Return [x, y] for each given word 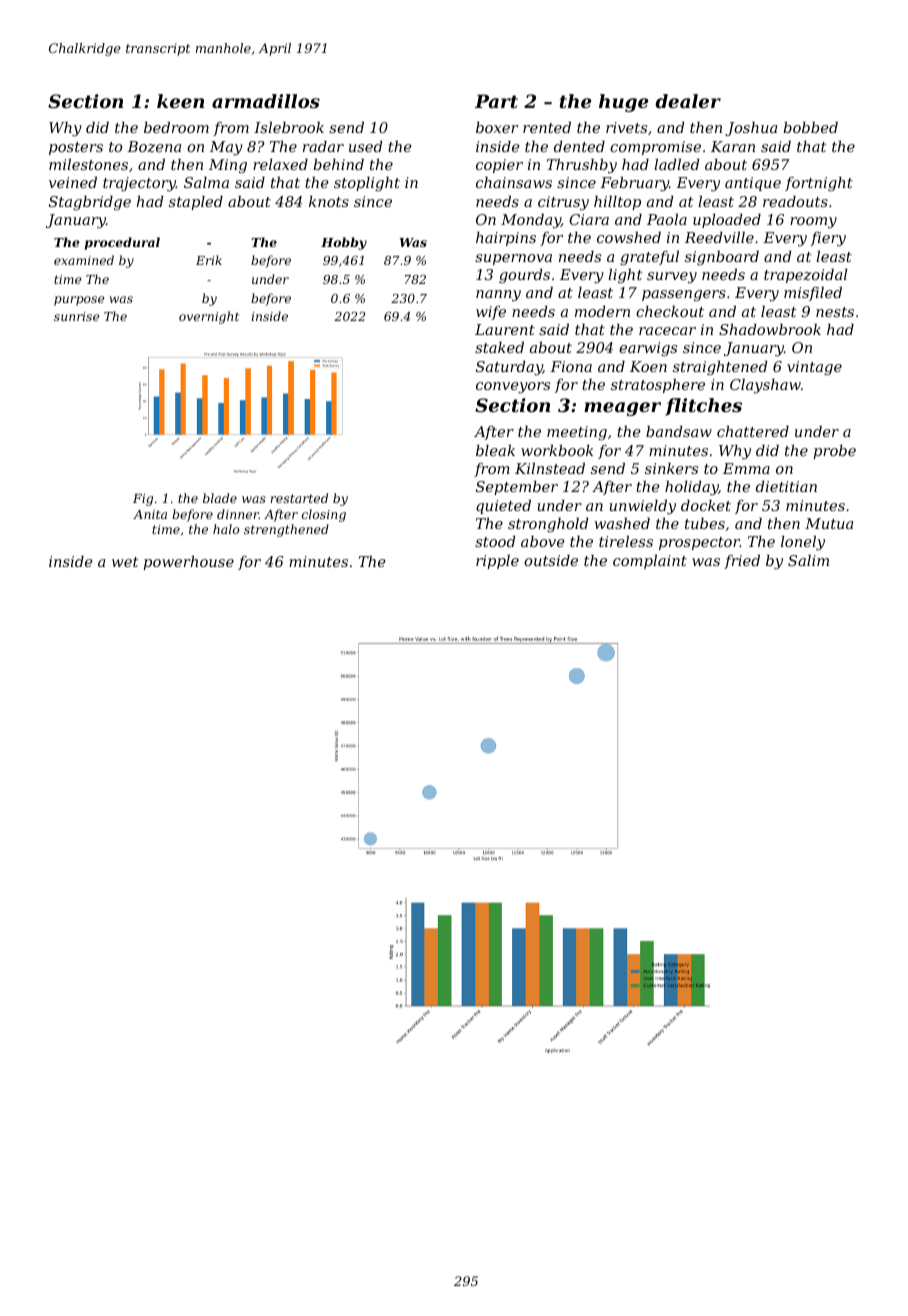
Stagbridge [90, 203]
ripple [497, 562]
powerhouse [188, 563]
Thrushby [582, 166]
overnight [209, 317]
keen [180, 101]
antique [753, 184]
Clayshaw [765, 386]
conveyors [513, 388]
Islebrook [289, 127]
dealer [688, 101]
